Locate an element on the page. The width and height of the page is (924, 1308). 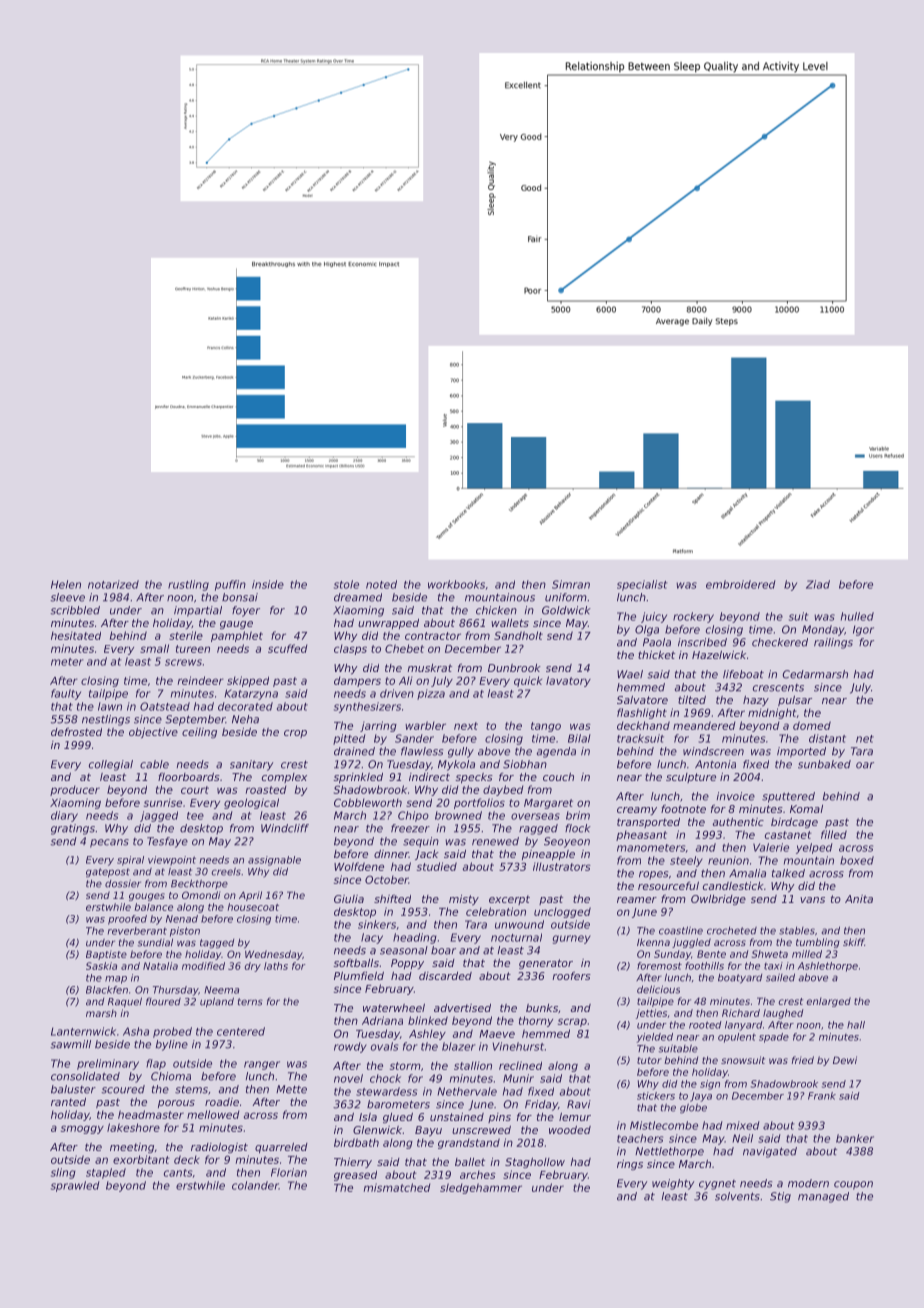
colander is located at coordinates (255, 1185).
